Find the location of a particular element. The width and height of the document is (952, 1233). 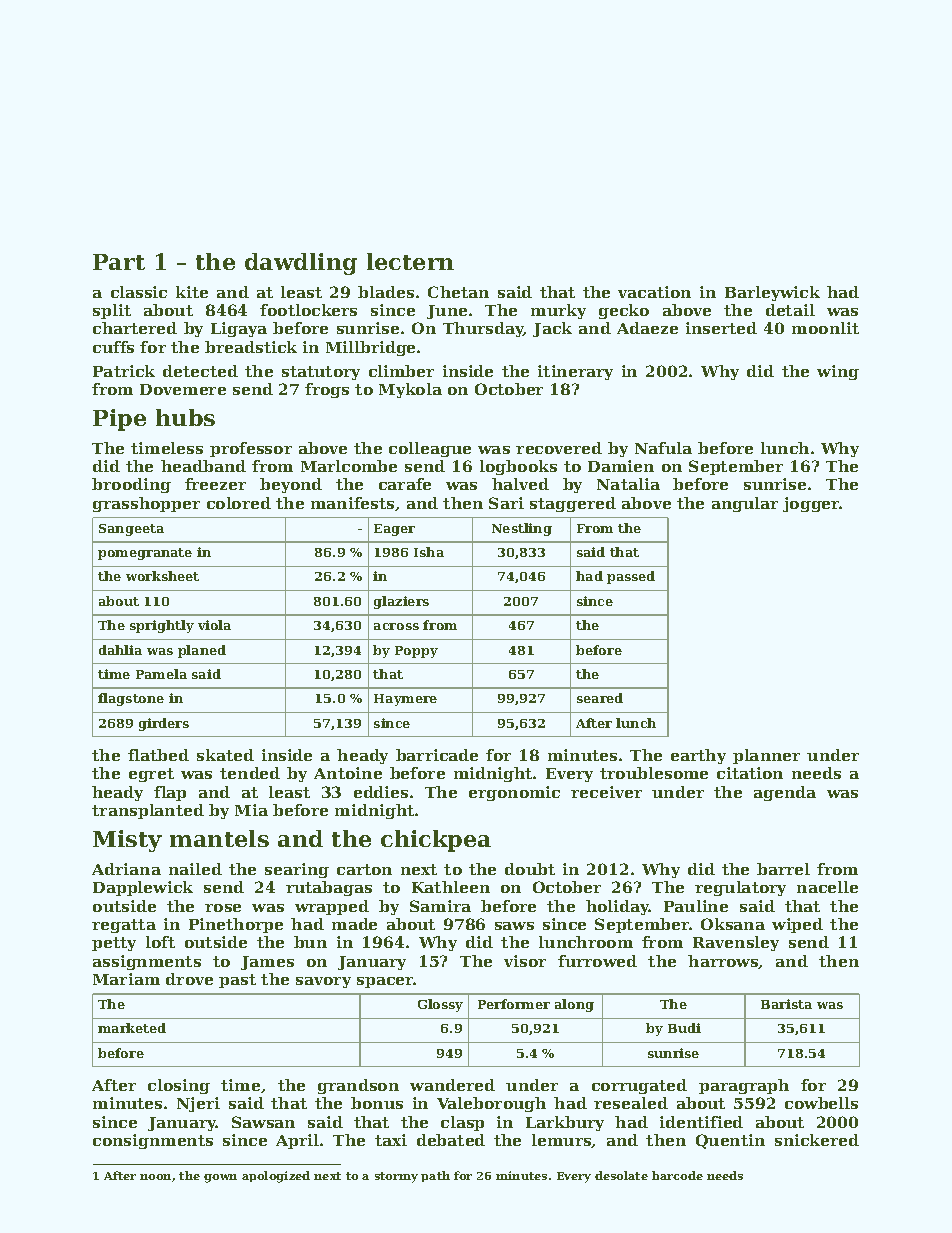

Part is located at coordinates (119, 262).
